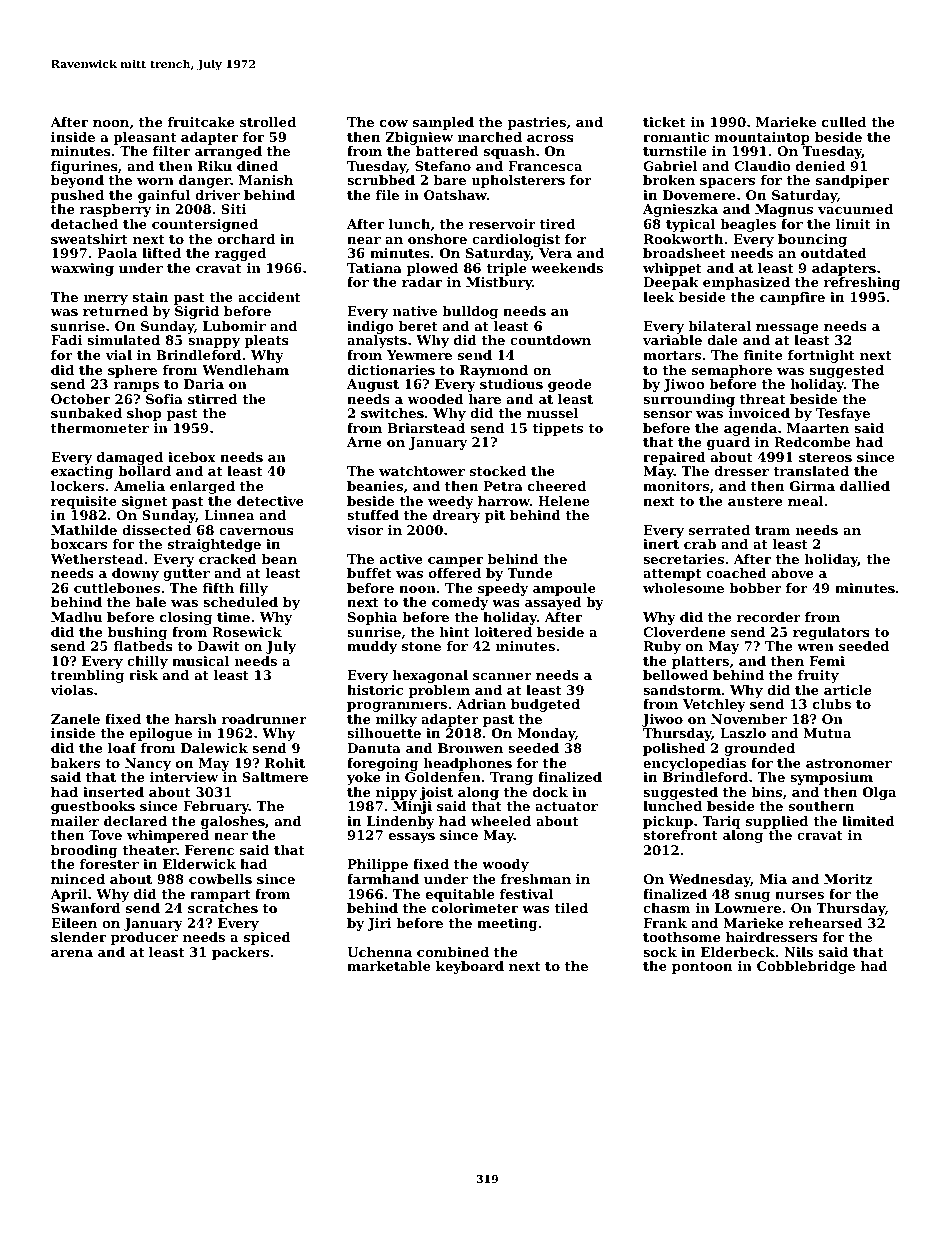 The width and height of the image is (952, 1233). What do you see at coordinates (240, 953) in the image?
I see `packers` at bounding box center [240, 953].
